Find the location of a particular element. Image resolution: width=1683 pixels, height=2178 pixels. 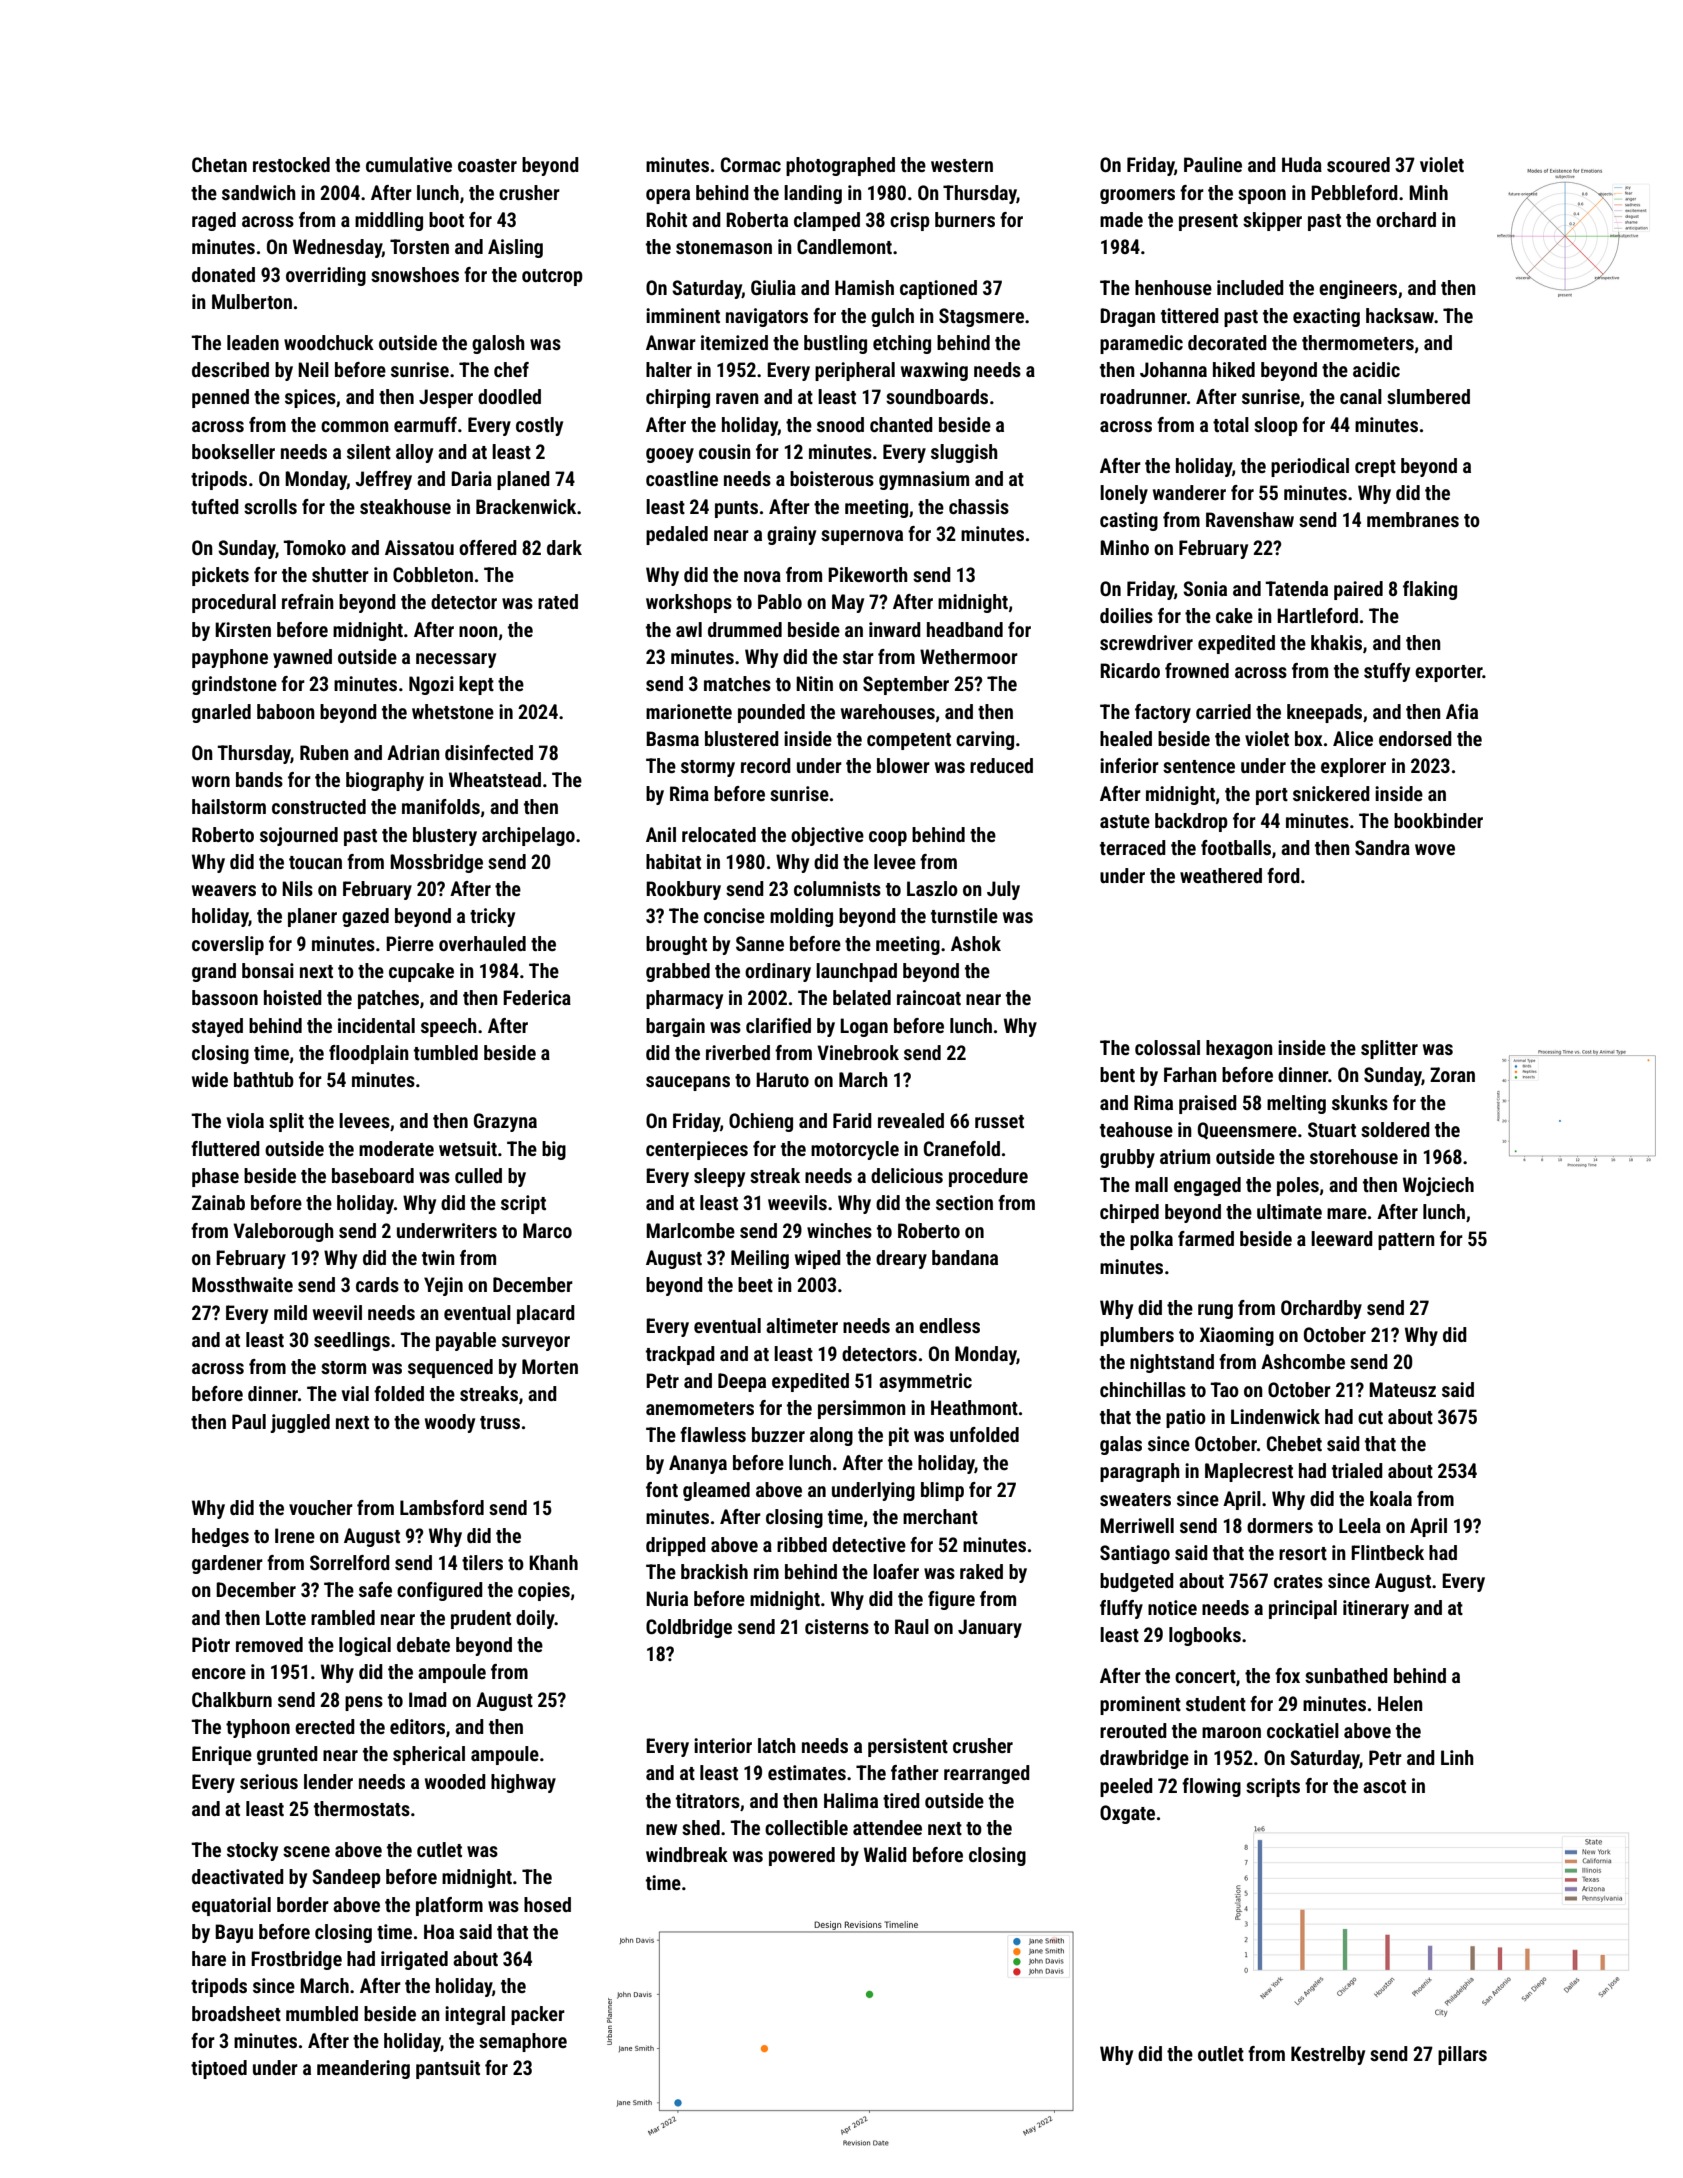

Nuria is located at coordinates (667, 1598).
